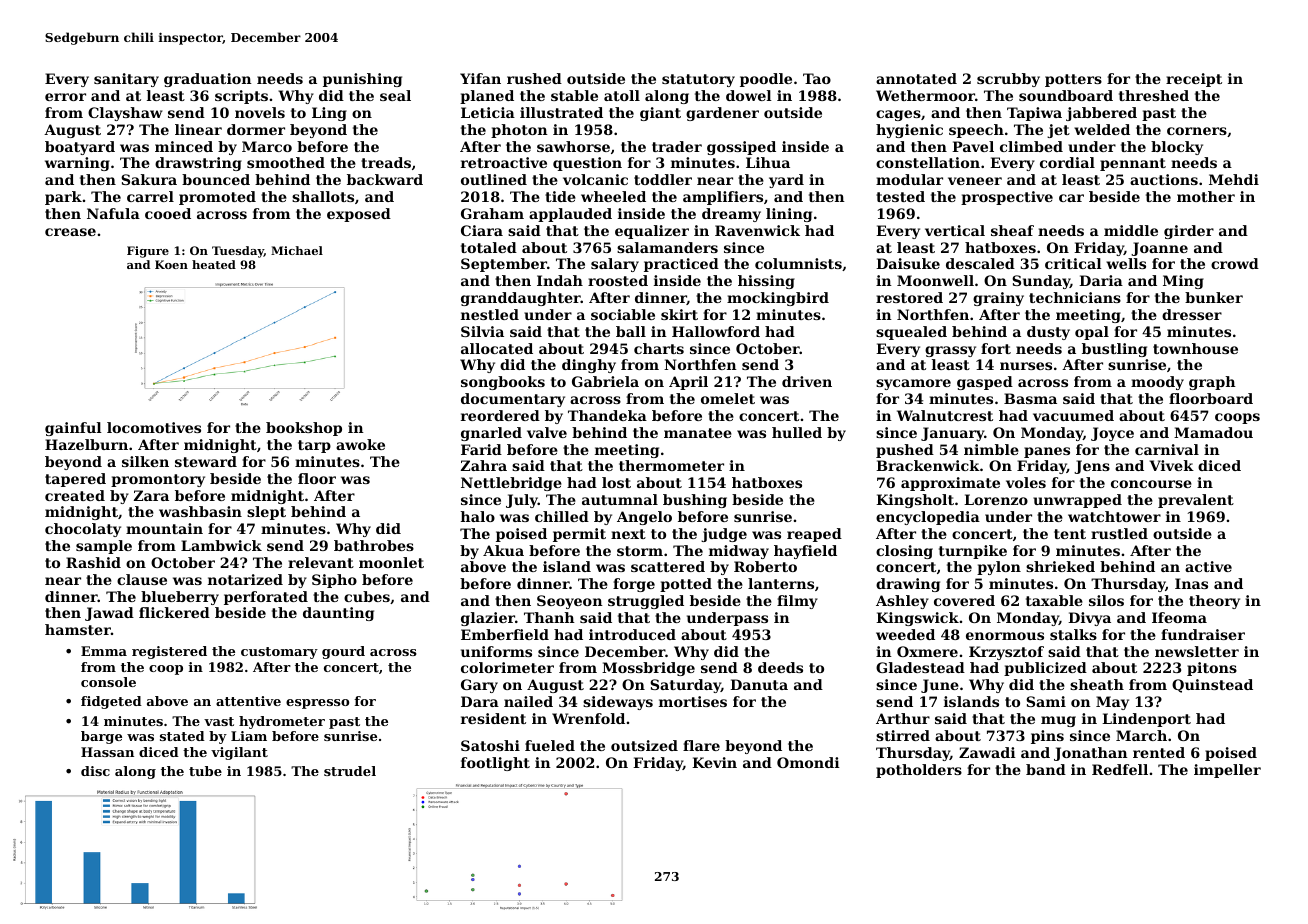 Image resolution: width=1308 pixels, height=924 pixels. What do you see at coordinates (75, 480) in the screenshot?
I see `tapered` at bounding box center [75, 480].
